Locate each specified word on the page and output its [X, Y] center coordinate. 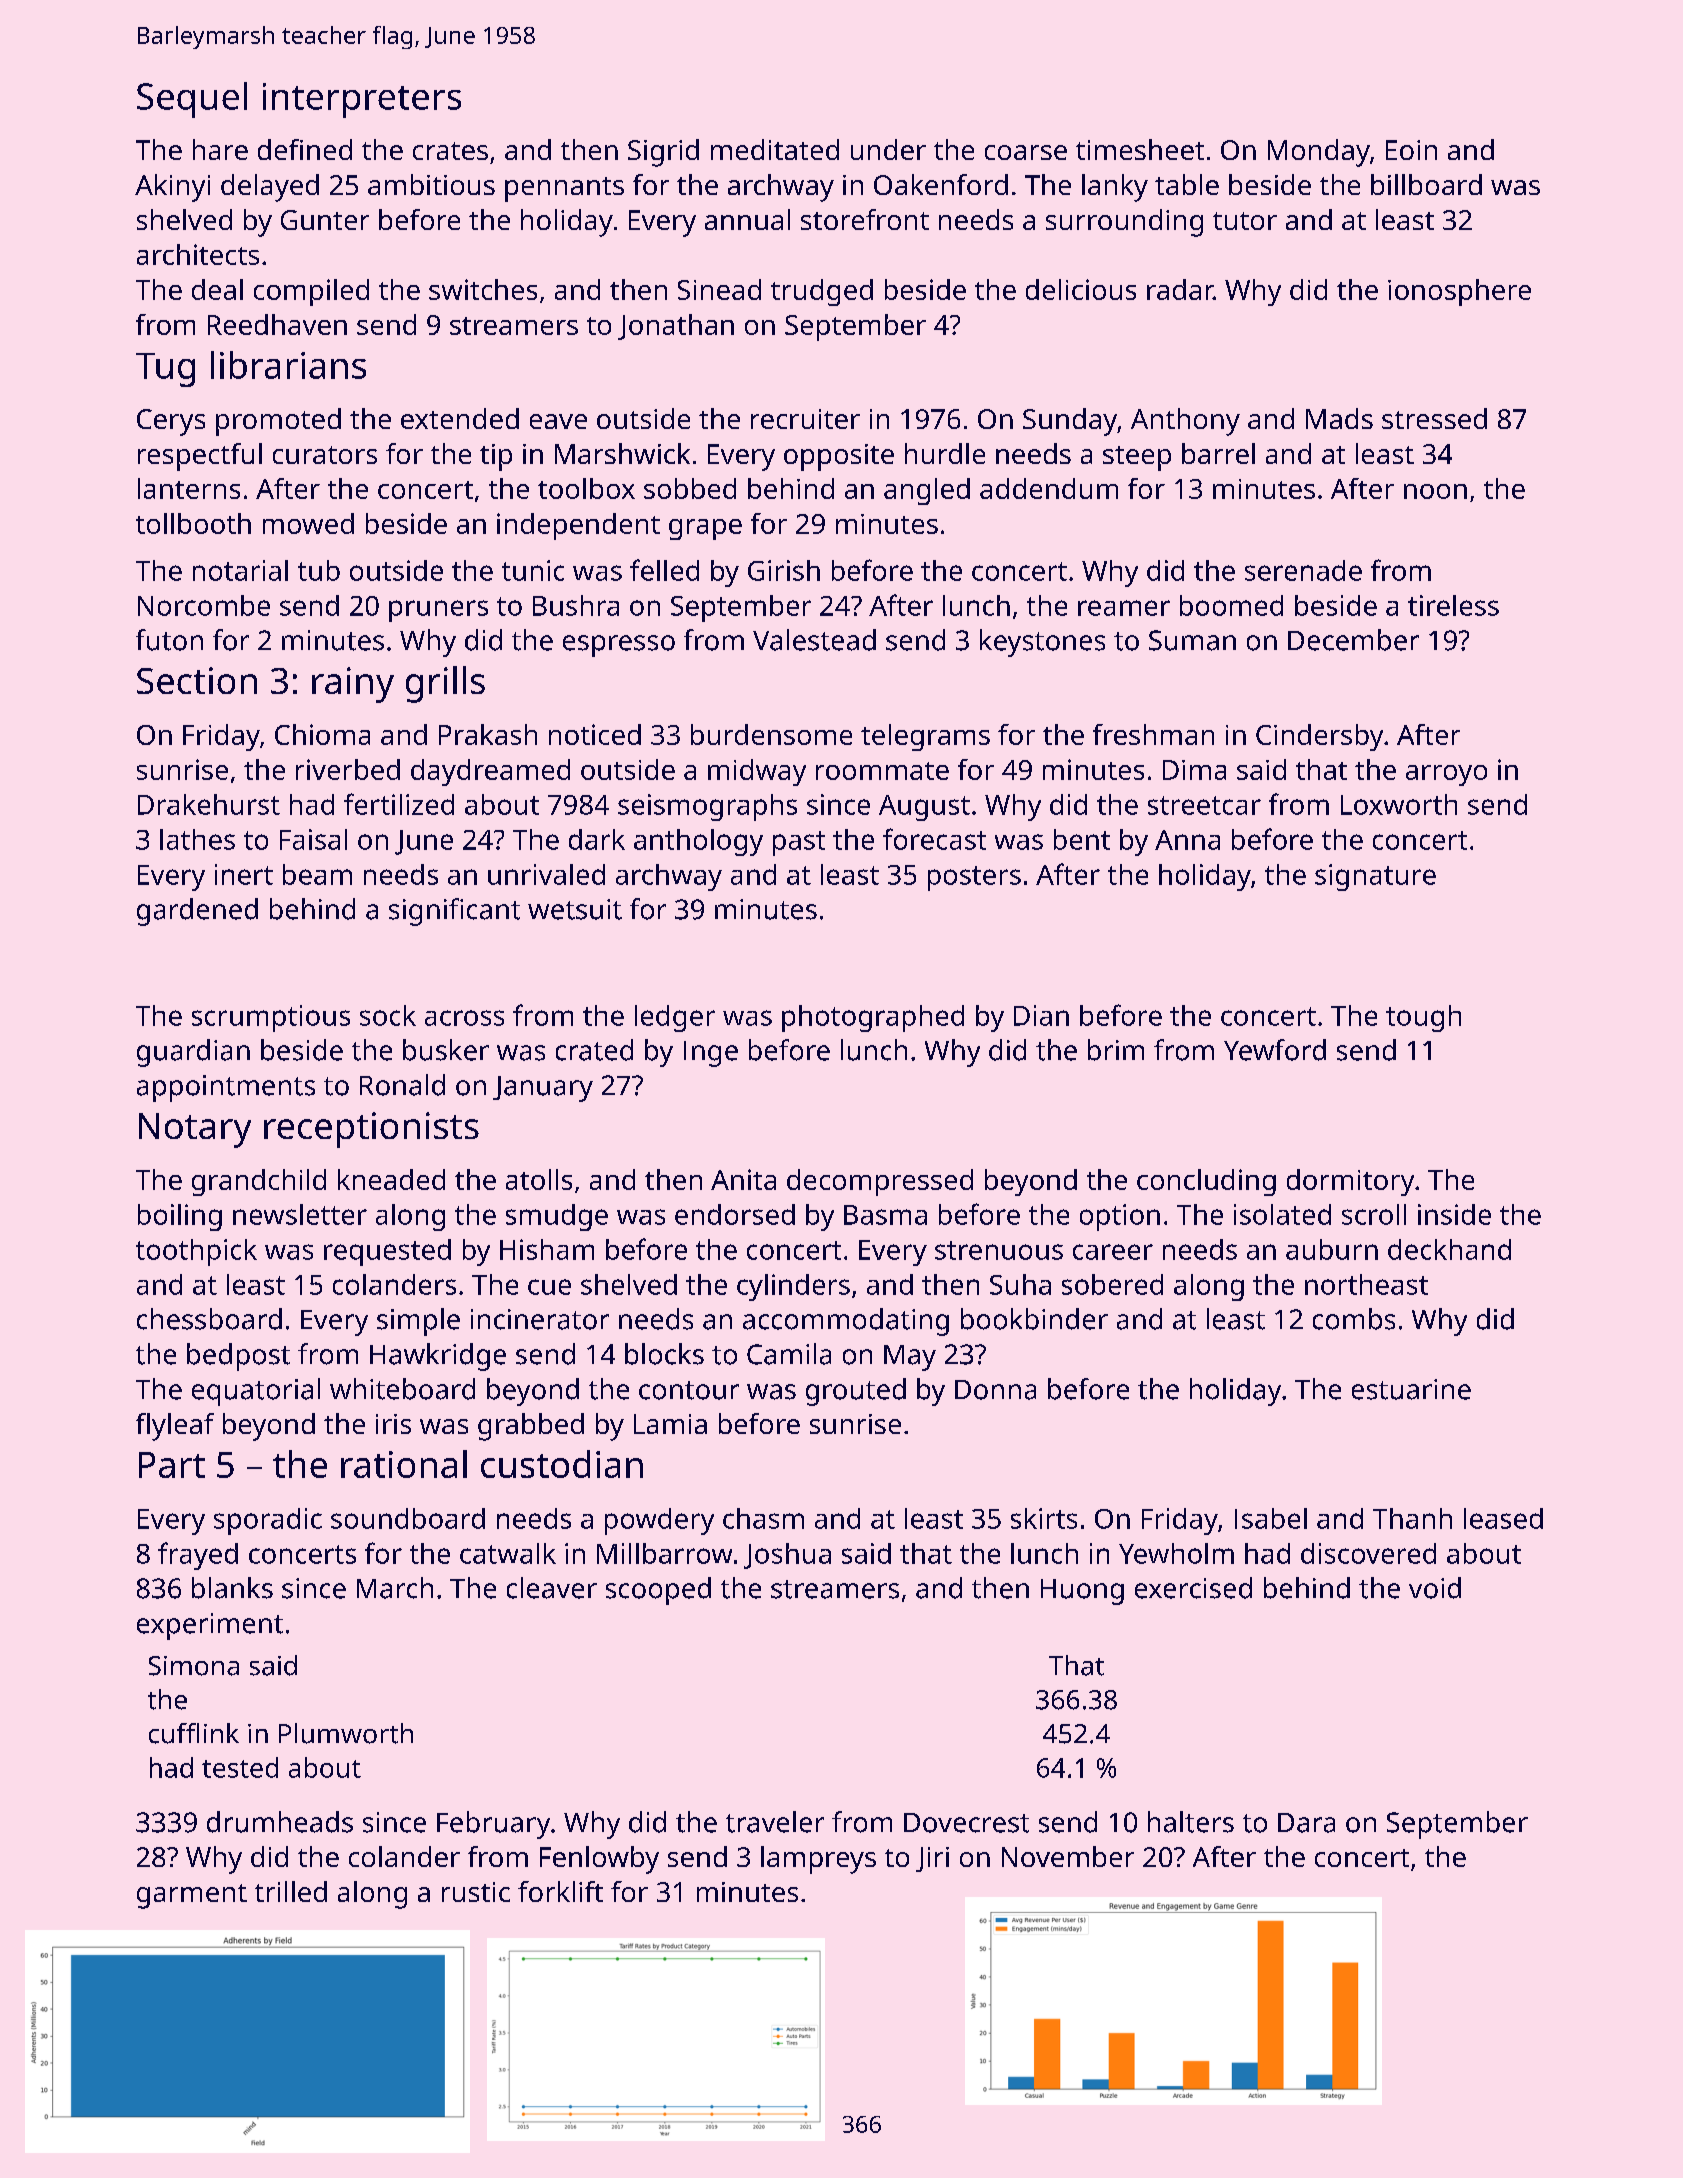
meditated [775, 149]
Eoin [1411, 150]
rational [404, 1464]
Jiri [932, 1859]
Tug [165, 370]
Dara [1306, 1823]
